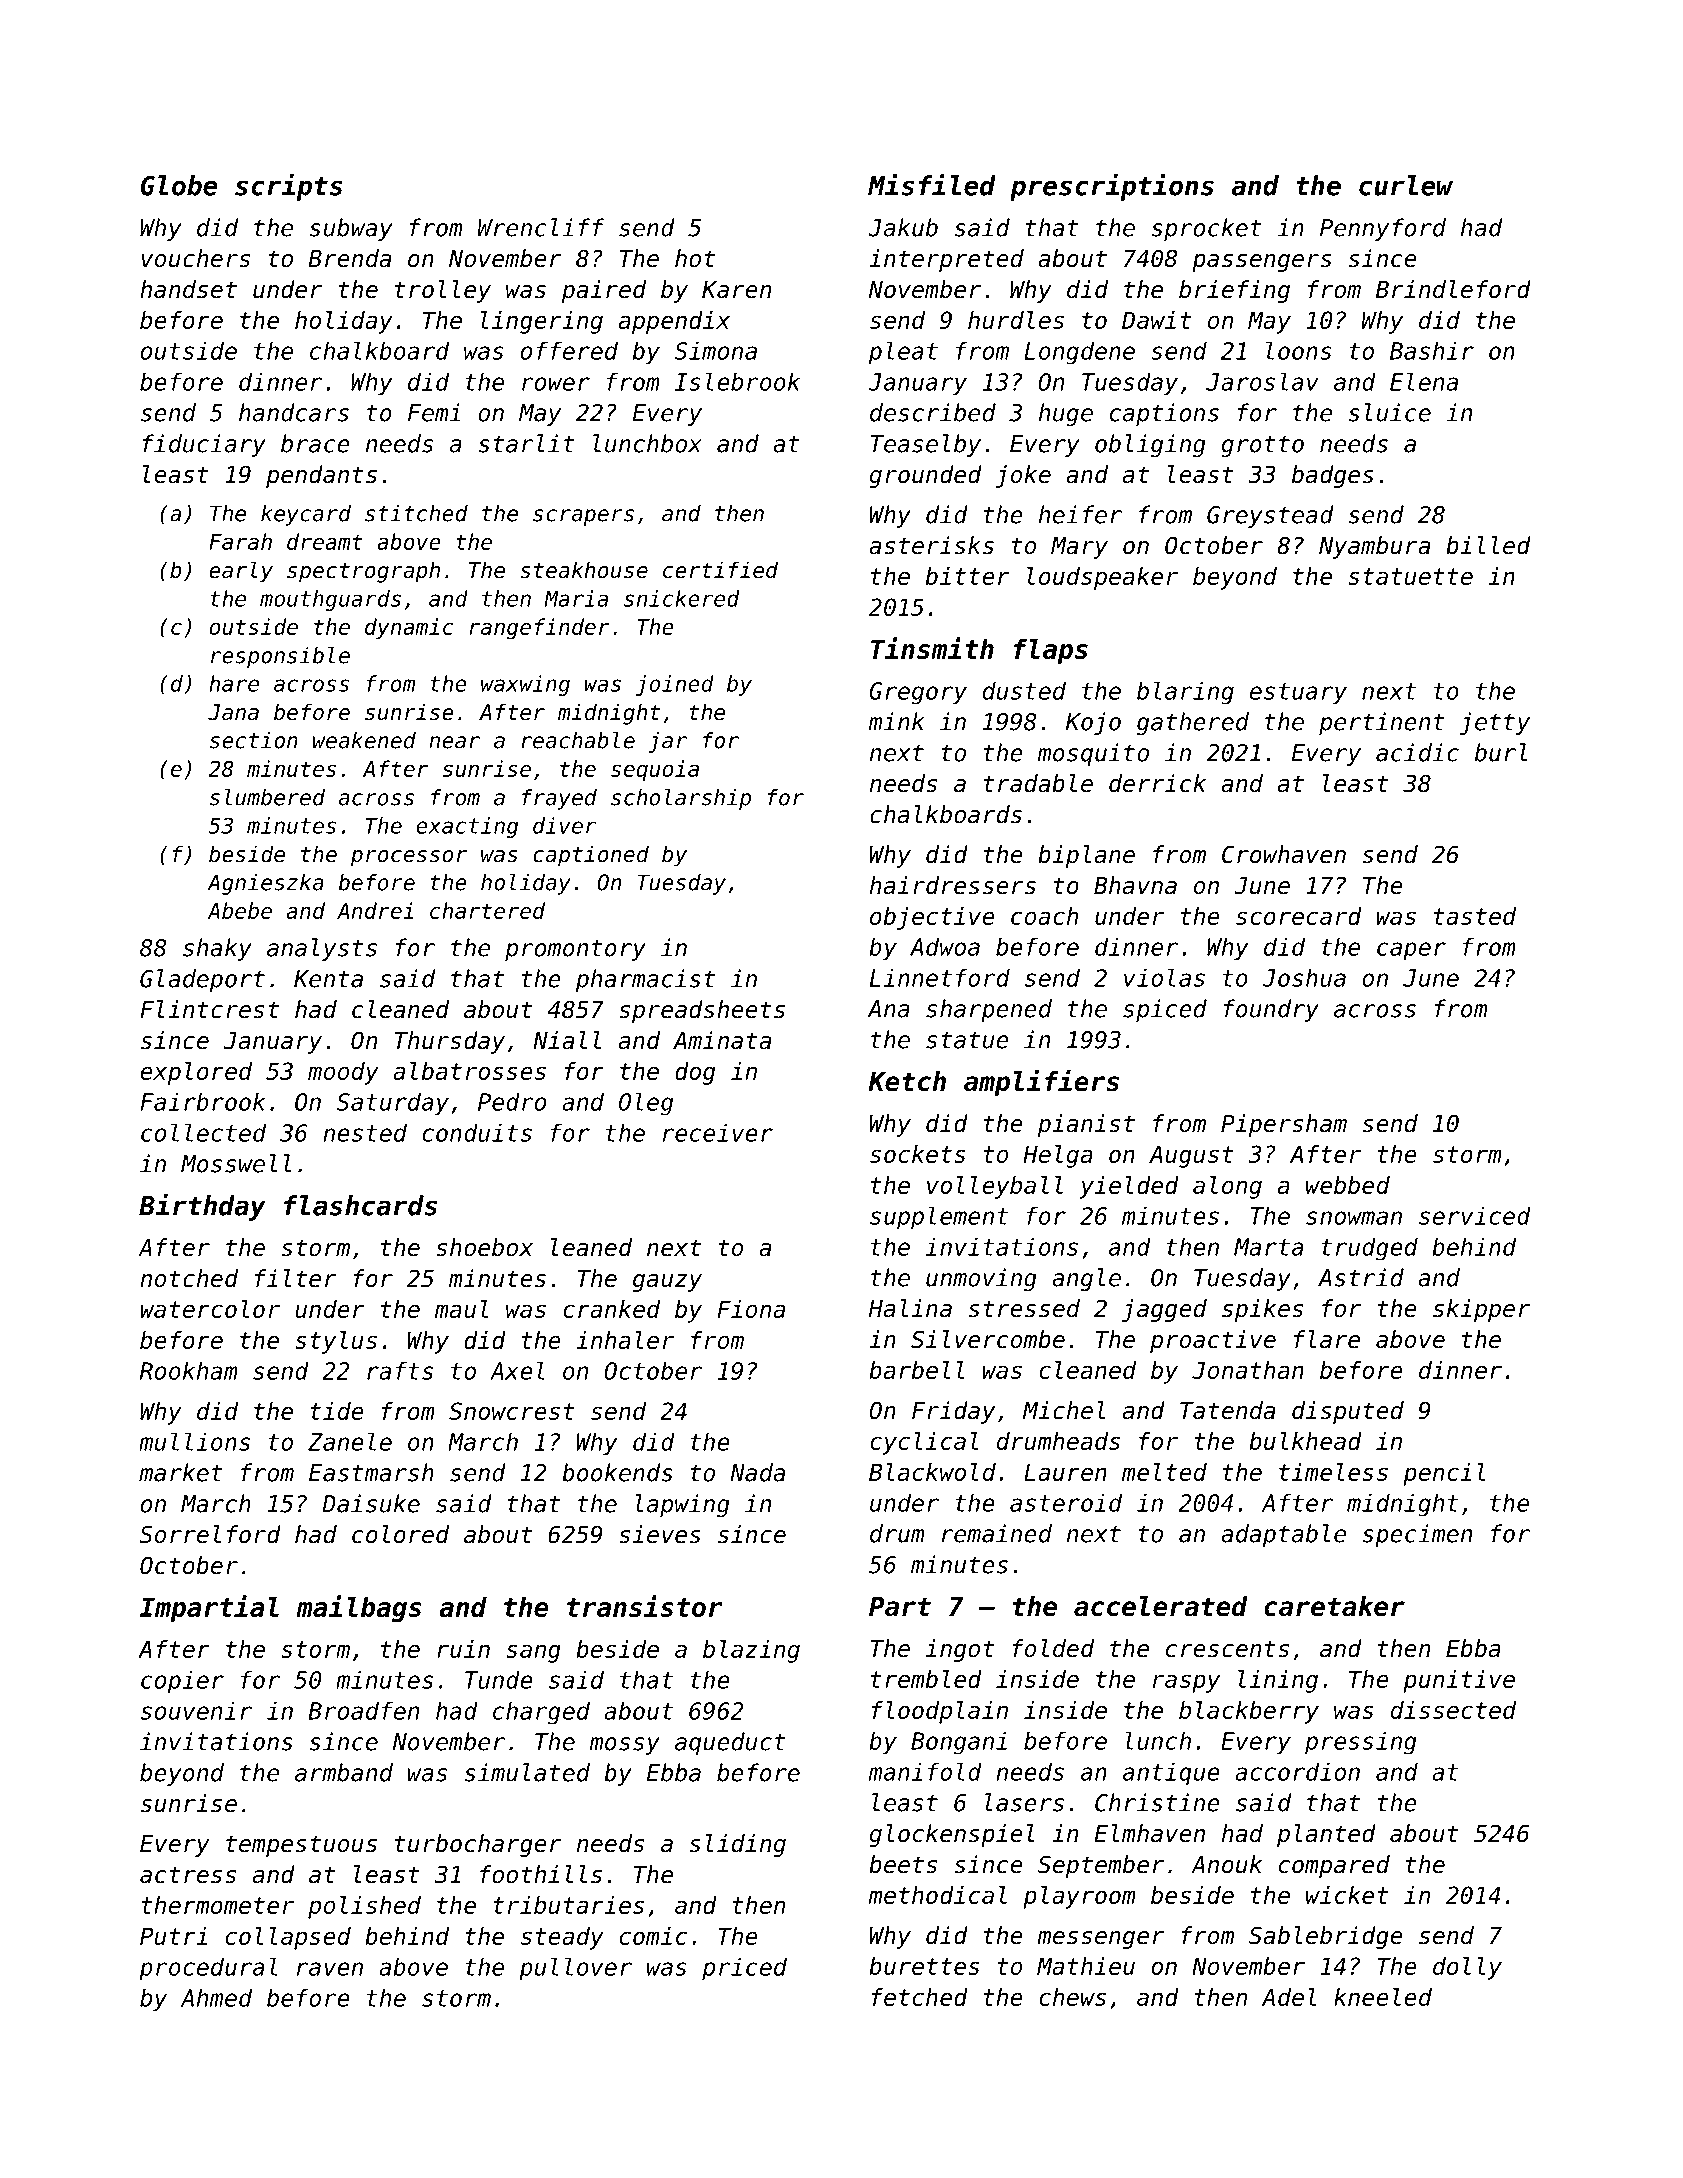  I want to click on curlew, so click(1406, 185).
